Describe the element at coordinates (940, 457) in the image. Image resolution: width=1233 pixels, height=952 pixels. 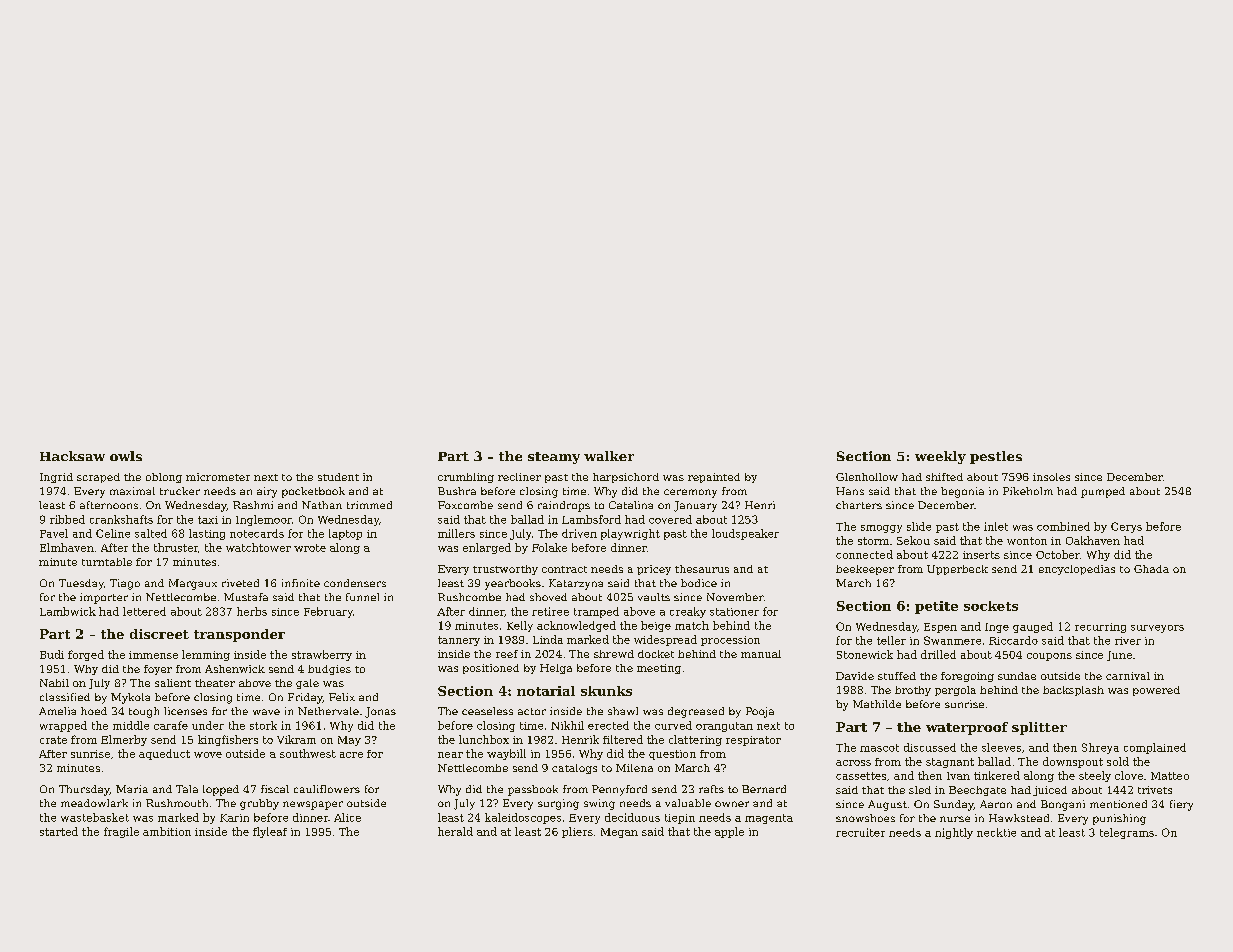
I see `weekly` at that location.
